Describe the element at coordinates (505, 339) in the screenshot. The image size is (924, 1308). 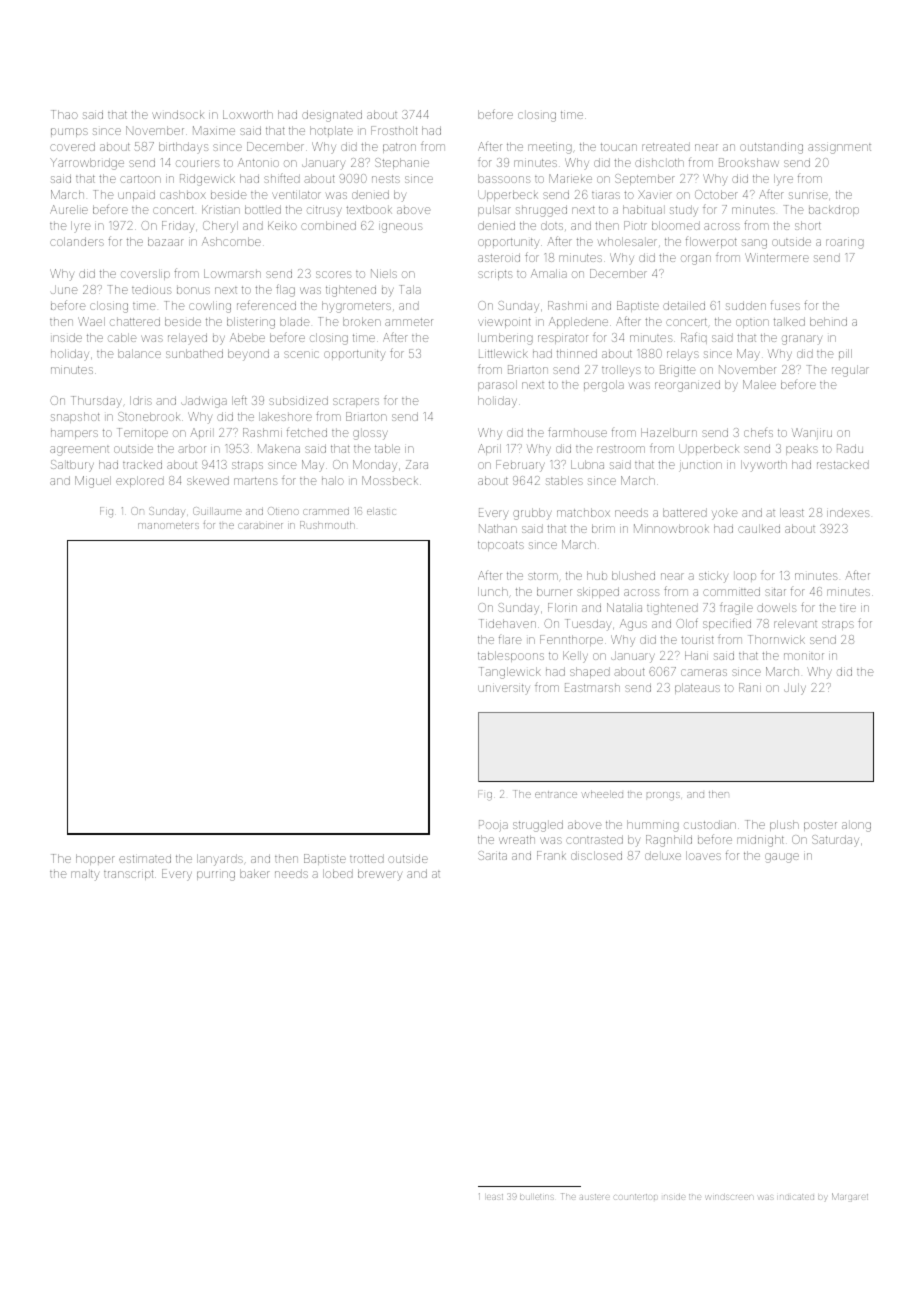
I see `lumbering` at that location.
